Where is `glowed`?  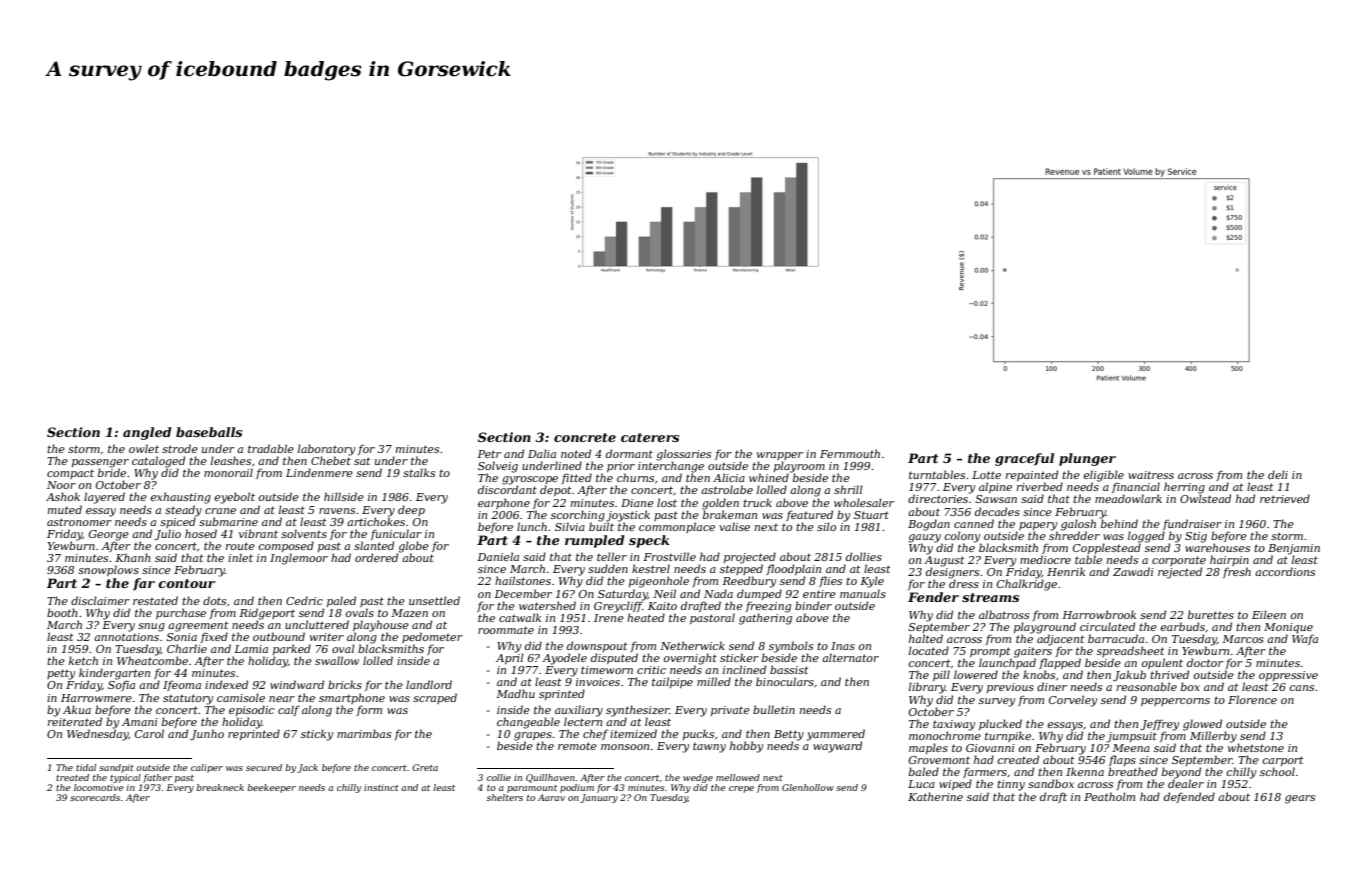
glowed is located at coordinates (1202, 725).
